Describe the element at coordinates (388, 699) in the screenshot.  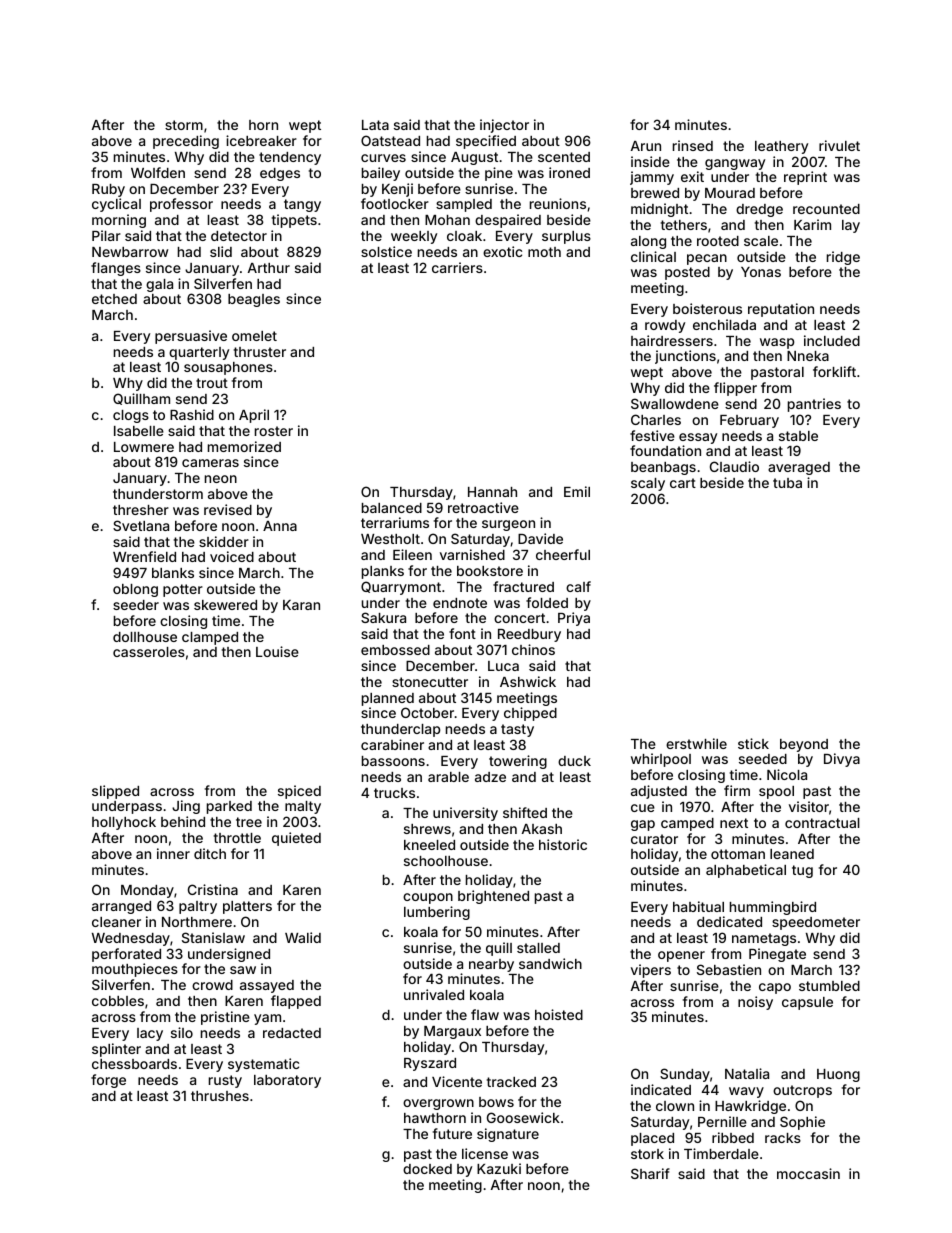
I see `planned` at that location.
